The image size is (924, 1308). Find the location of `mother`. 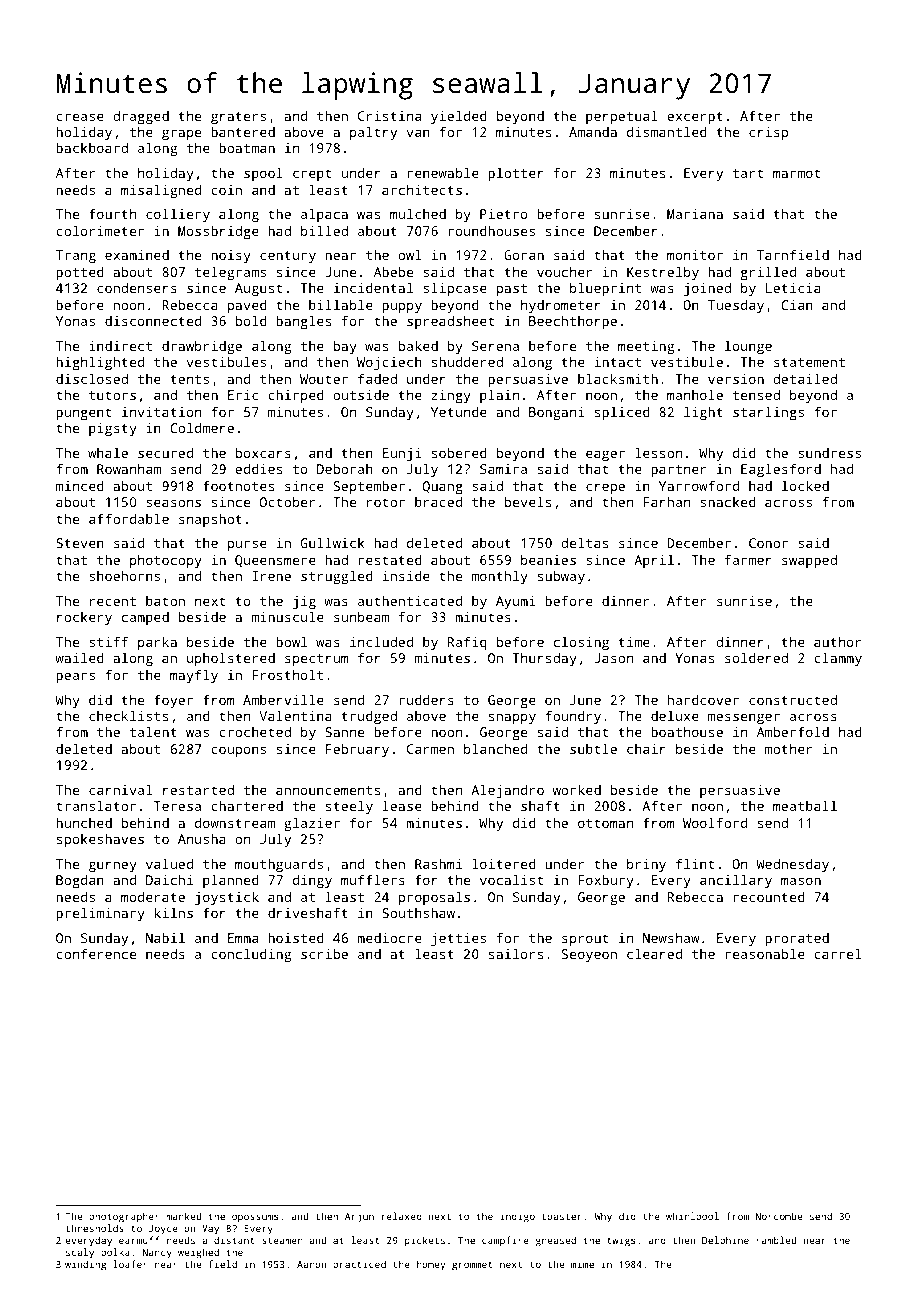

mother is located at coordinates (788, 748).
